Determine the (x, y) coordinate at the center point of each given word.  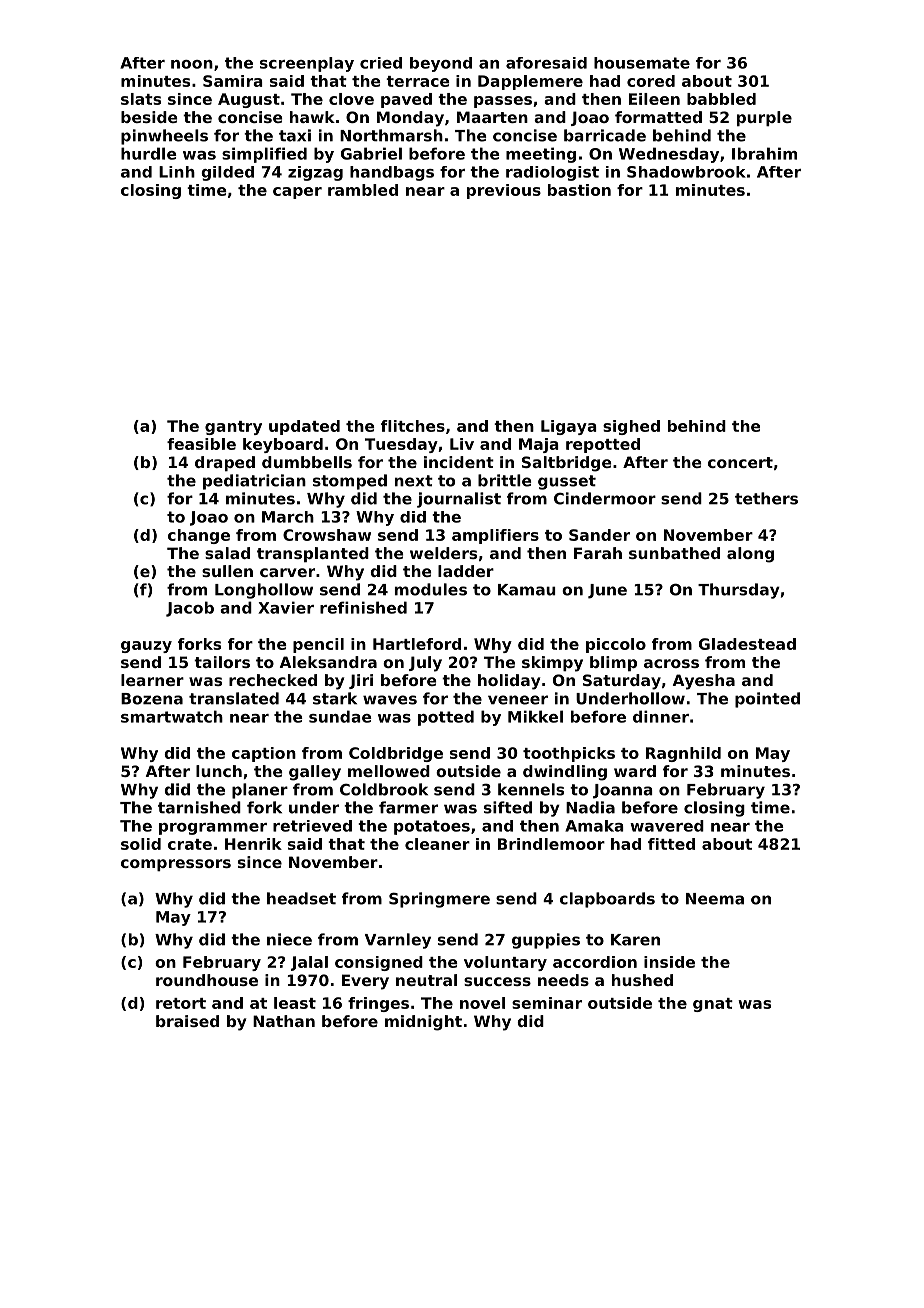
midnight (423, 1023)
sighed (631, 427)
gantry (233, 428)
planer (260, 791)
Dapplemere (530, 82)
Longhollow (264, 591)
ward (635, 771)
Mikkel (535, 716)
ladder (466, 571)
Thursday (739, 591)
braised (187, 1021)
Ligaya (569, 427)
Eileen (654, 99)
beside (149, 117)
